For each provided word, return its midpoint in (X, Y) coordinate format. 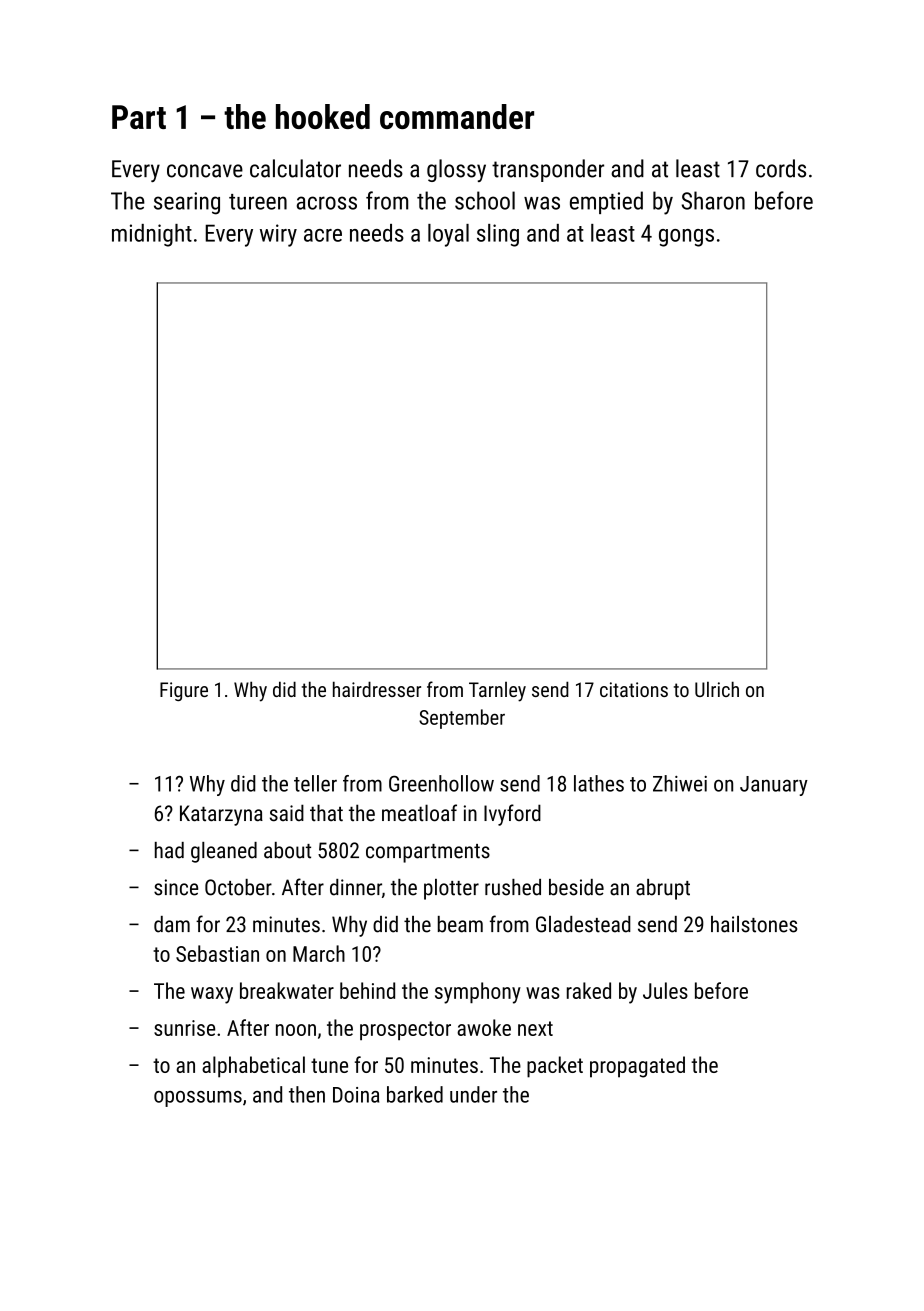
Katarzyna (221, 815)
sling (498, 235)
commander (457, 116)
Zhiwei (680, 783)
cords (781, 168)
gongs (686, 238)
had (169, 850)
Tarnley (497, 692)
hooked (323, 116)
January (774, 786)
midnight (152, 235)
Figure (184, 691)
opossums (198, 1099)
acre (323, 235)
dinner (356, 887)
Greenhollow (441, 783)
